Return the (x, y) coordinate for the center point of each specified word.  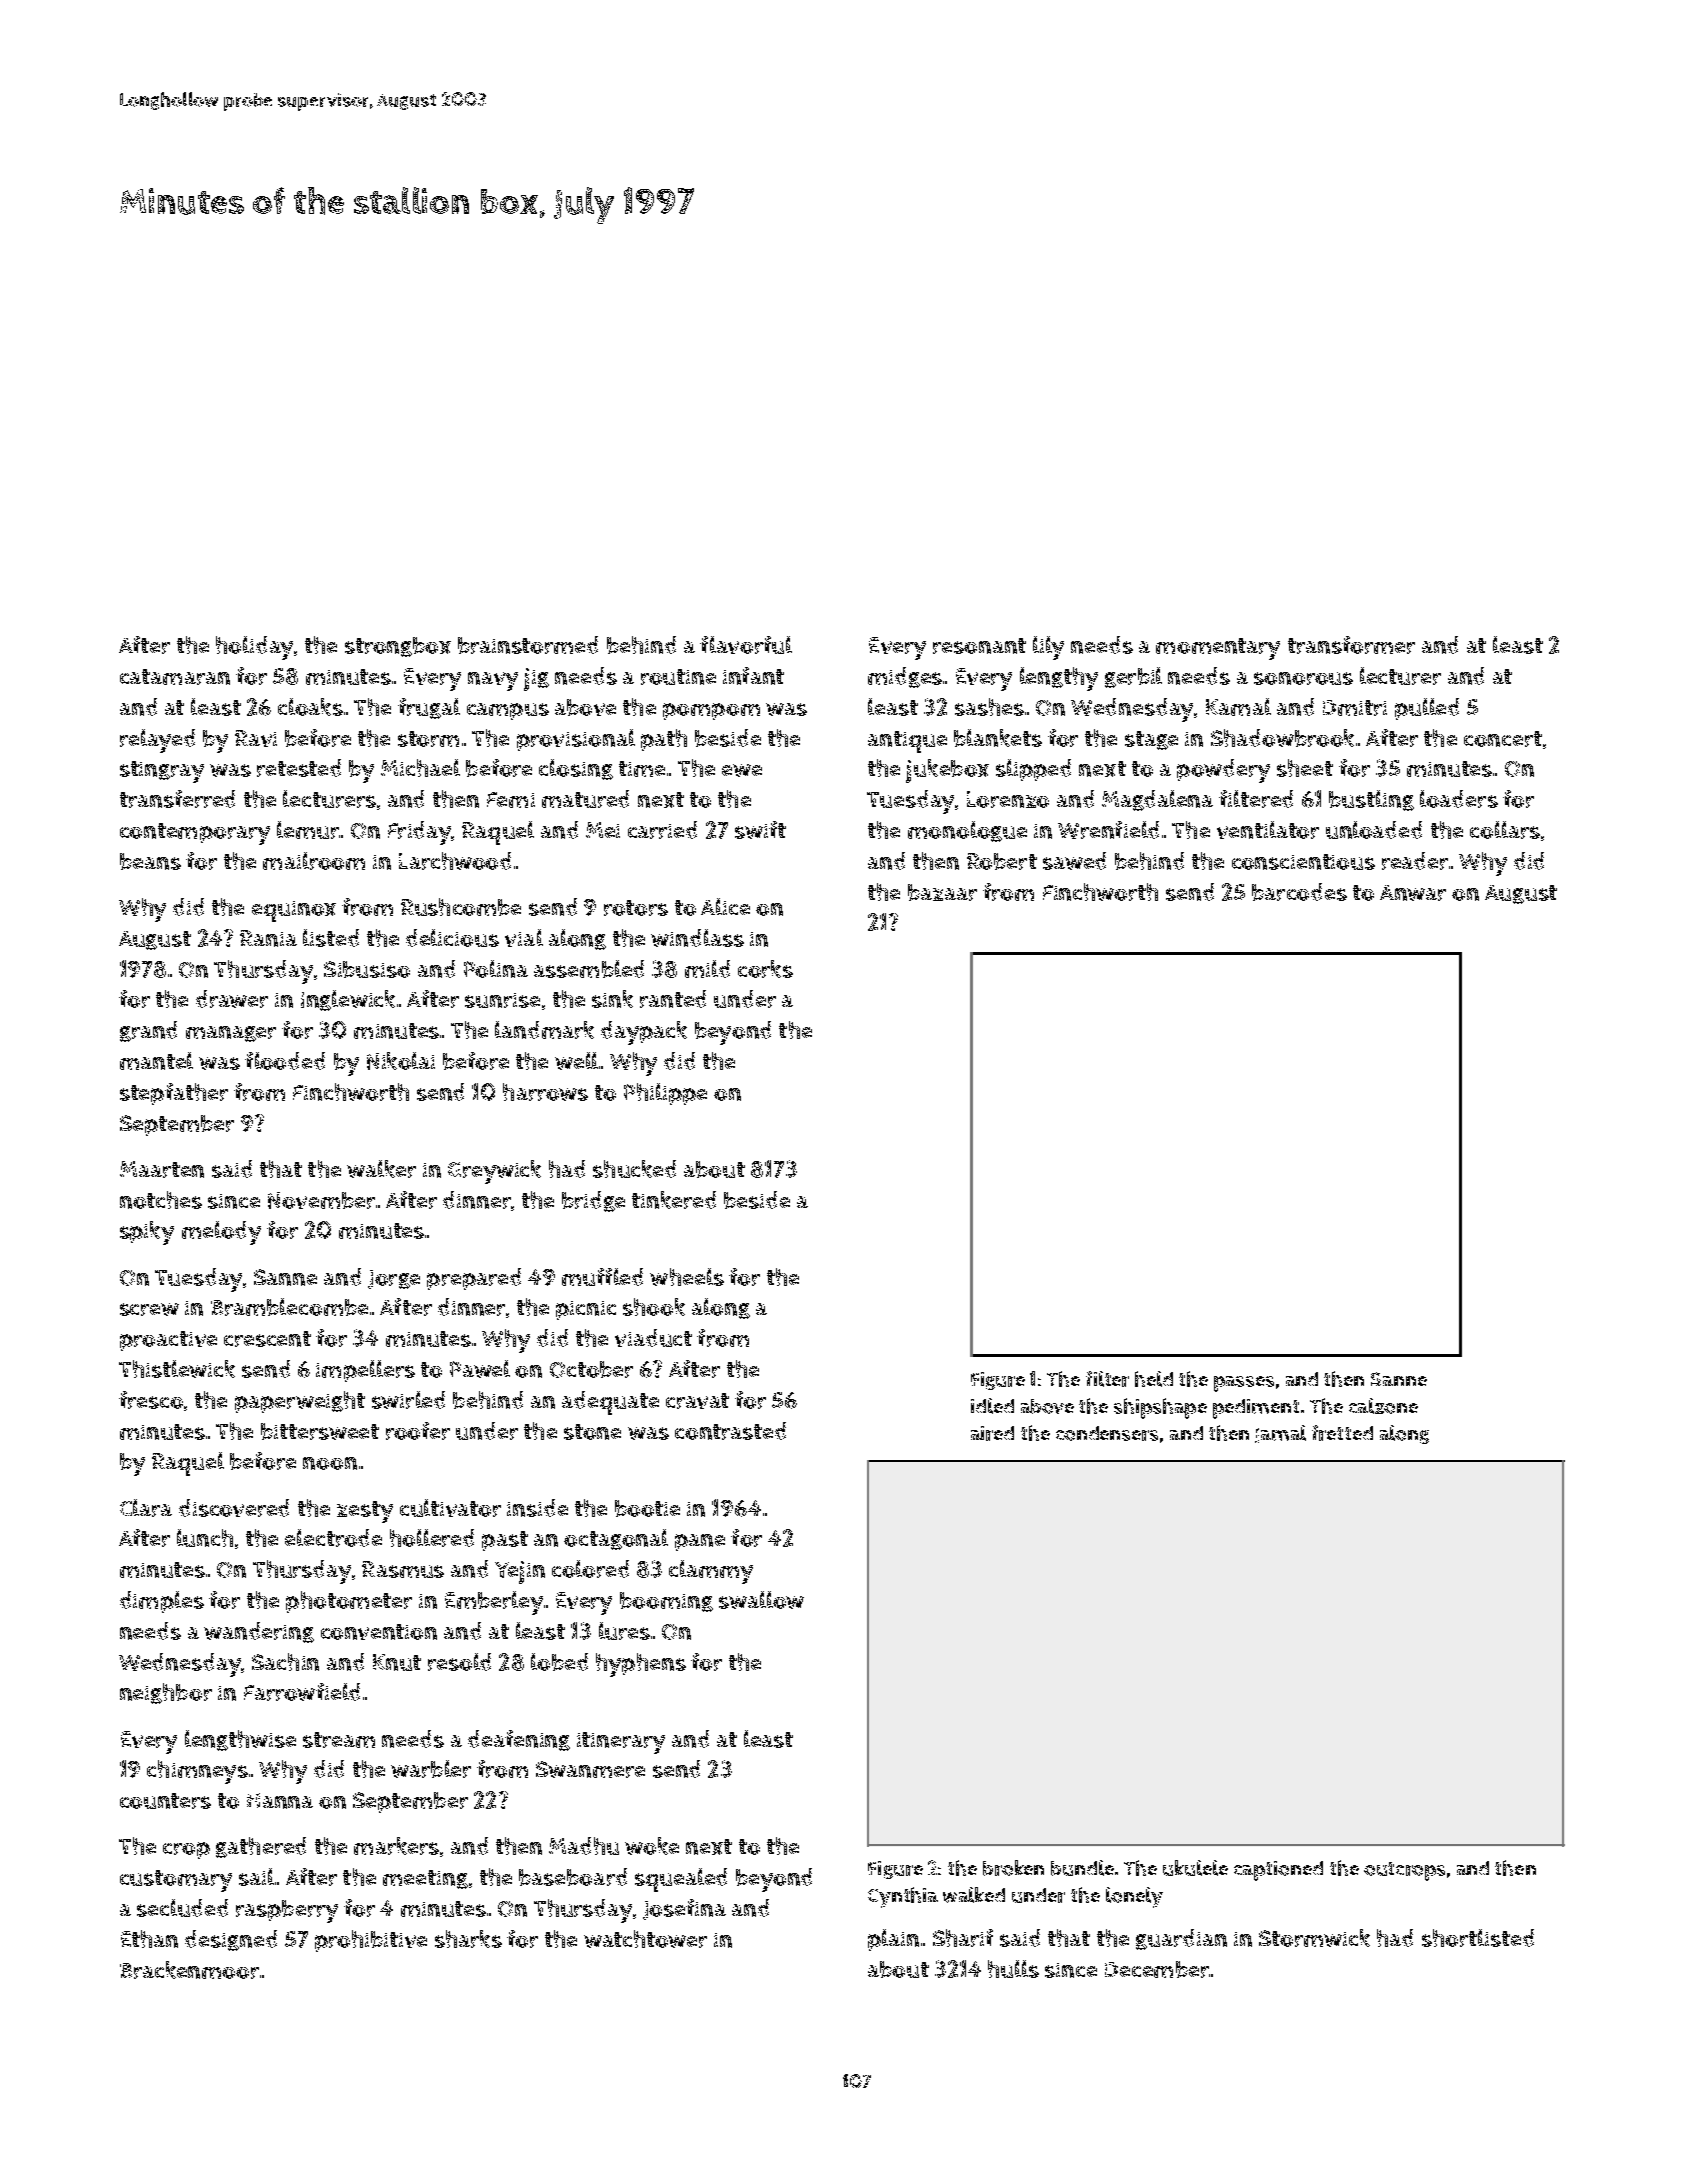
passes (1244, 1384)
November (321, 1200)
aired (992, 1433)
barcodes (1299, 892)
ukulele (1195, 1868)
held (1154, 1379)
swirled (408, 1400)
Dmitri (1355, 708)
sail (256, 1877)
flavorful (746, 645)
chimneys (197, 1772)
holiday (254, 648)
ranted (673, 999)
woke (652, 1846)
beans (150, 861)
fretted (1342, 1433)
